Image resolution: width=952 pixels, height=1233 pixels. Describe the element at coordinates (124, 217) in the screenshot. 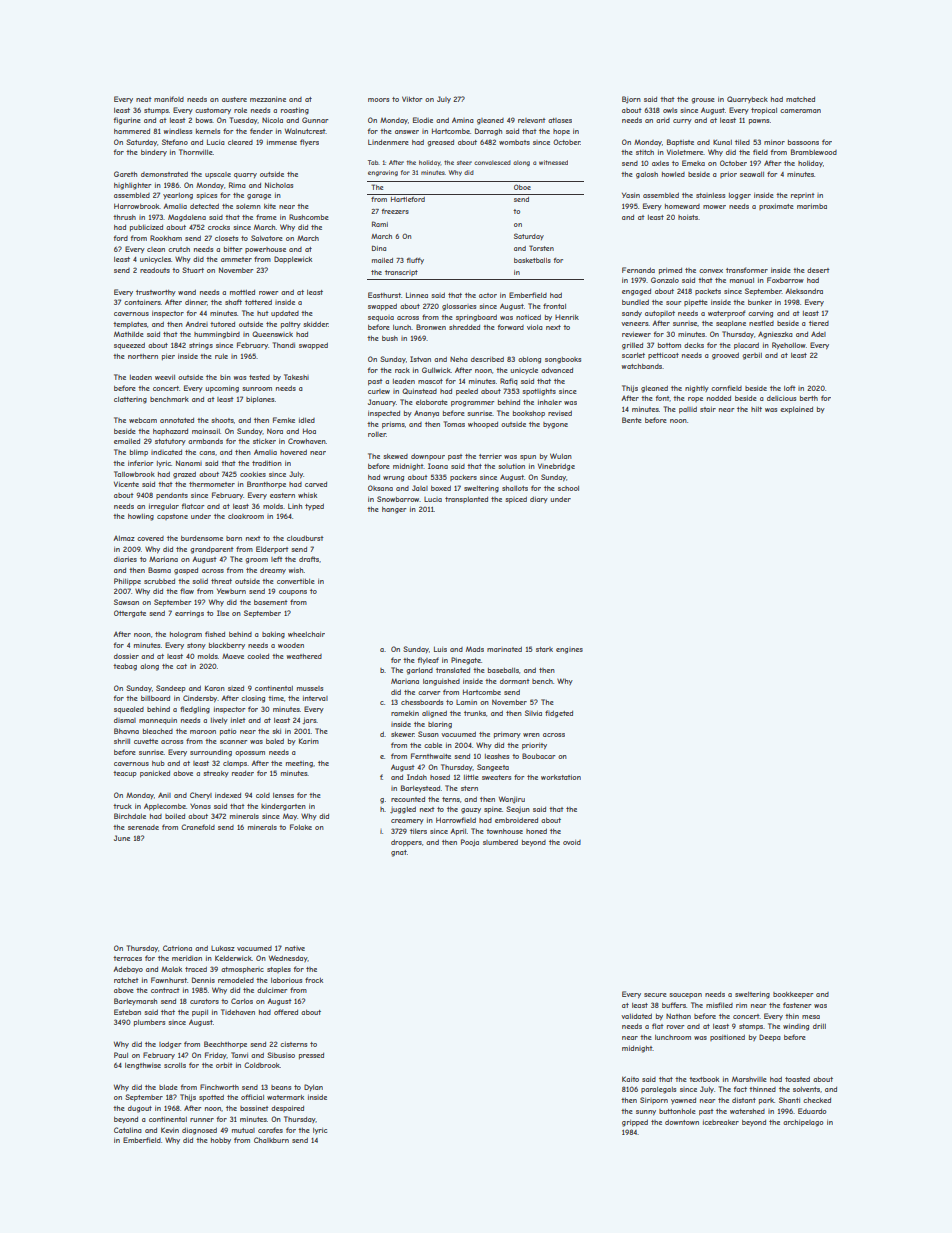

I see `thrush` at that location.
